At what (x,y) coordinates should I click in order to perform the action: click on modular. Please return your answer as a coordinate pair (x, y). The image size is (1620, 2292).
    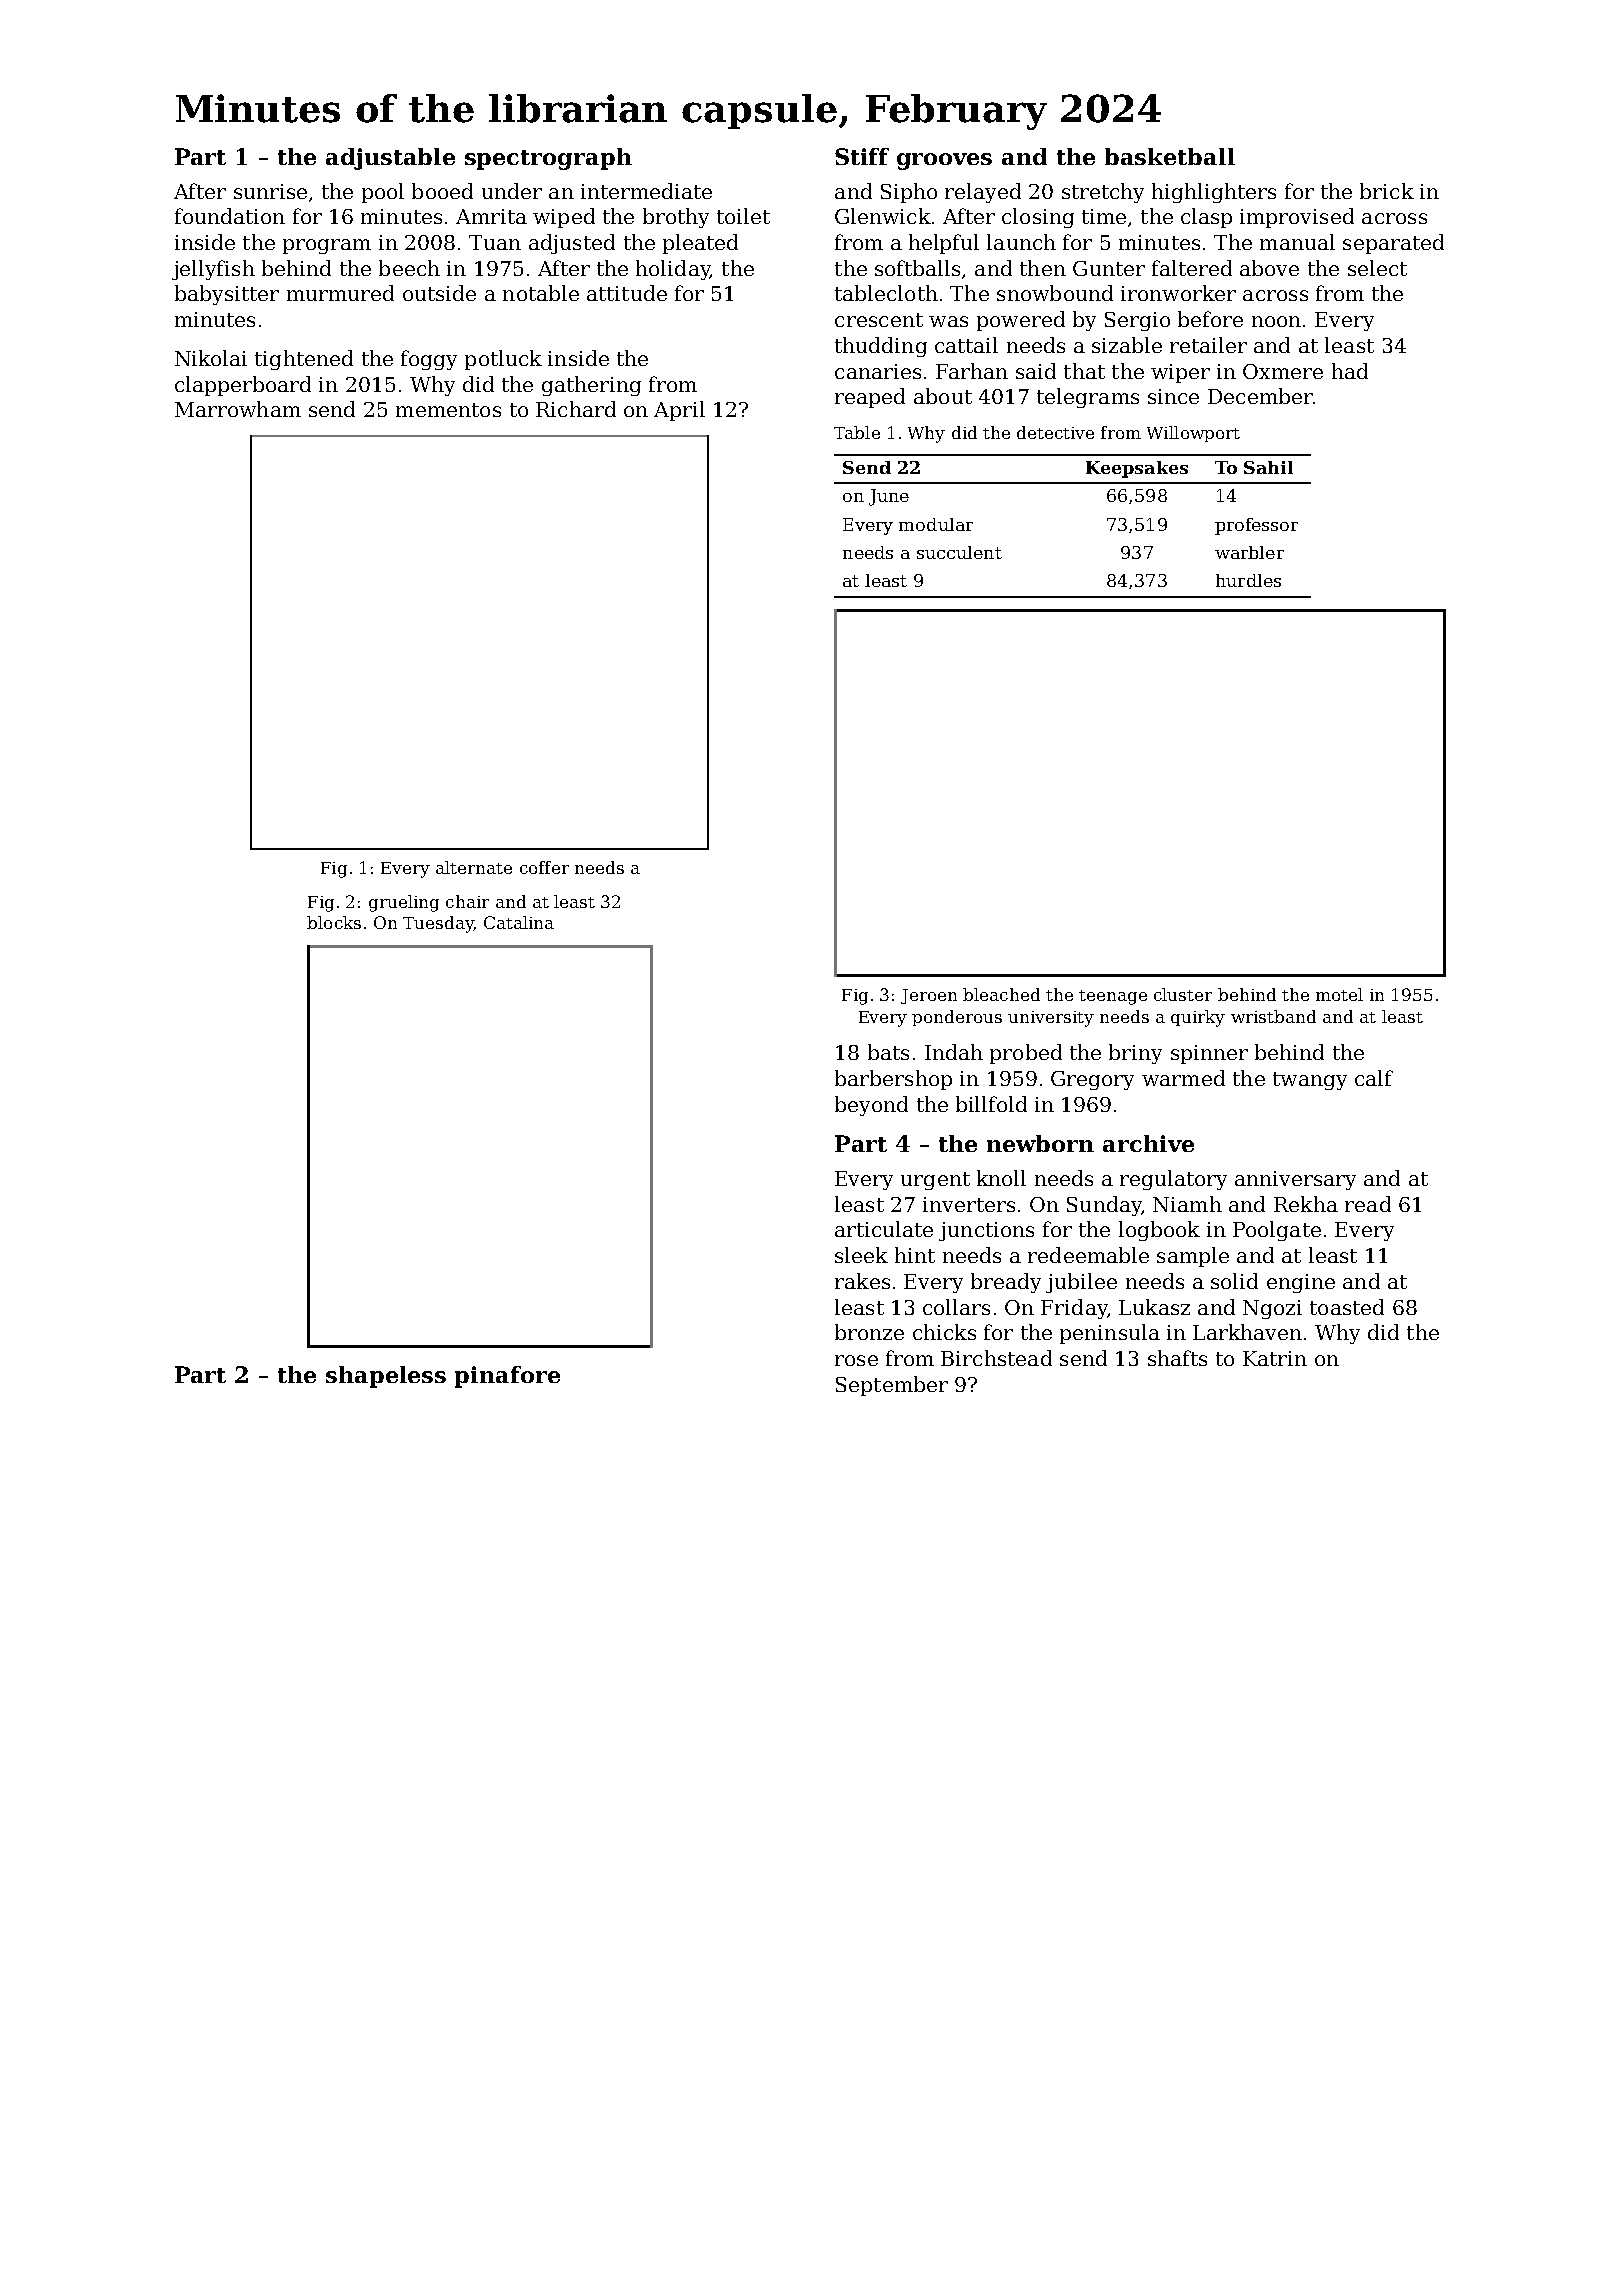
    Looking at the image, I should click on (936, 524).
